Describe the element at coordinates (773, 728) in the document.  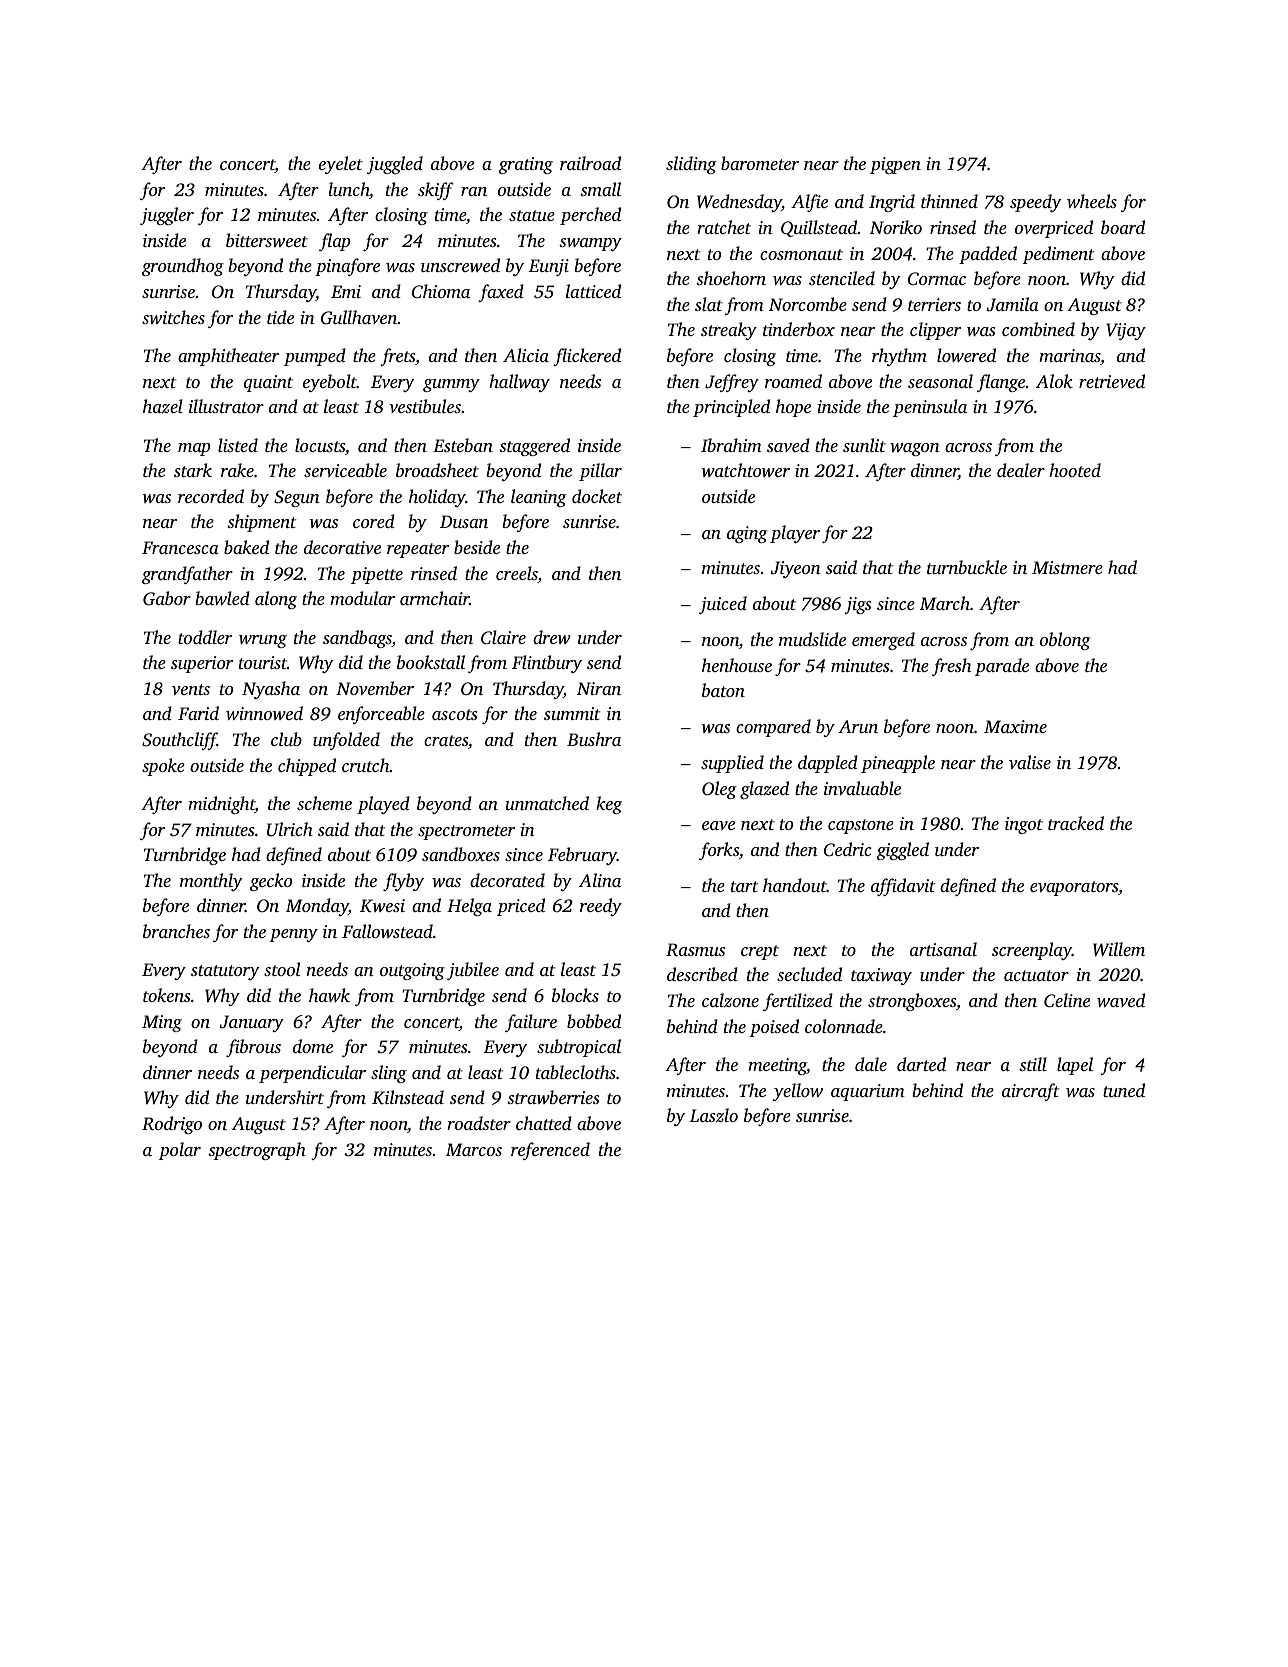
I see `compared` at that location.
